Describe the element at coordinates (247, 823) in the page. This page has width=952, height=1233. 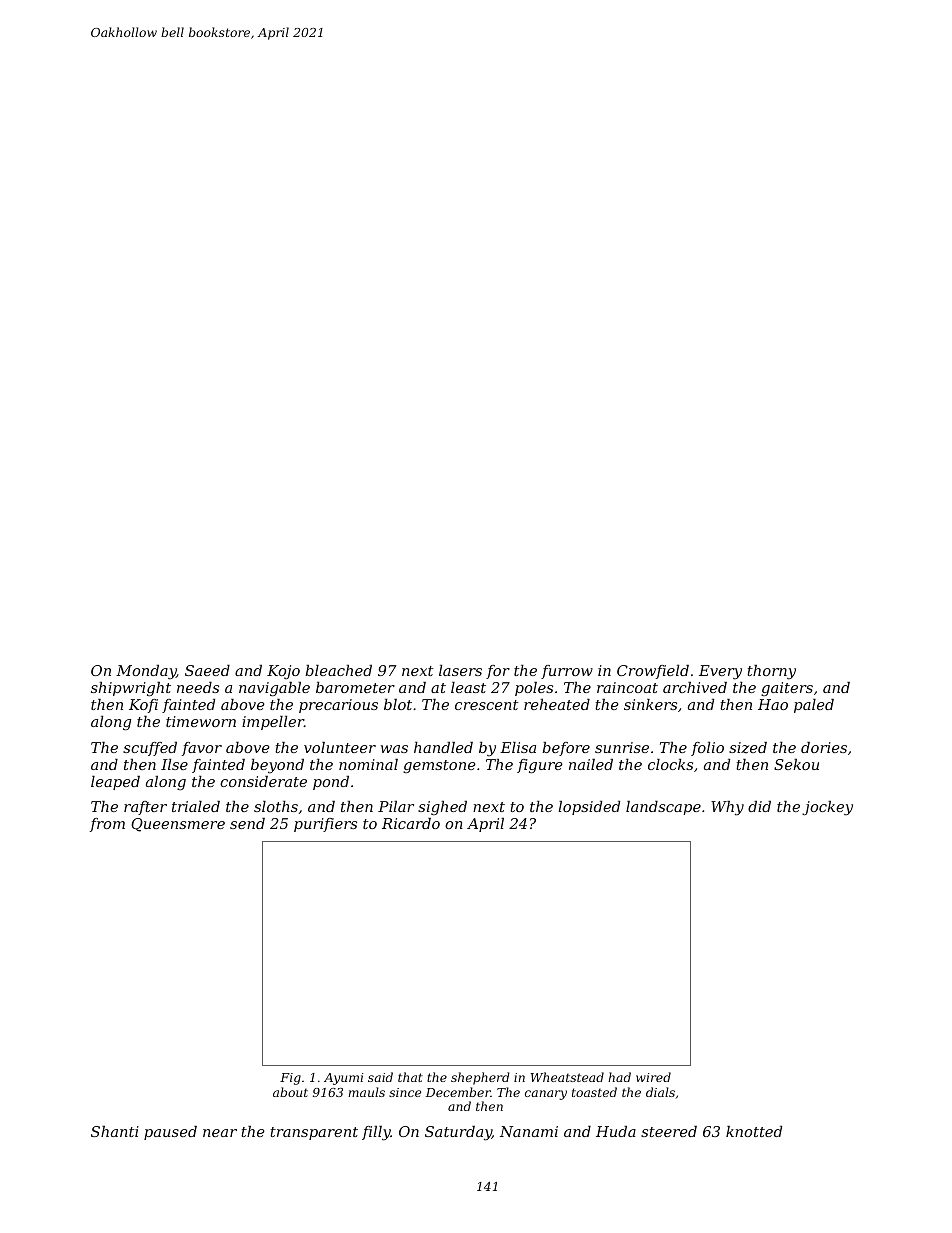
I see `send` at that location.
